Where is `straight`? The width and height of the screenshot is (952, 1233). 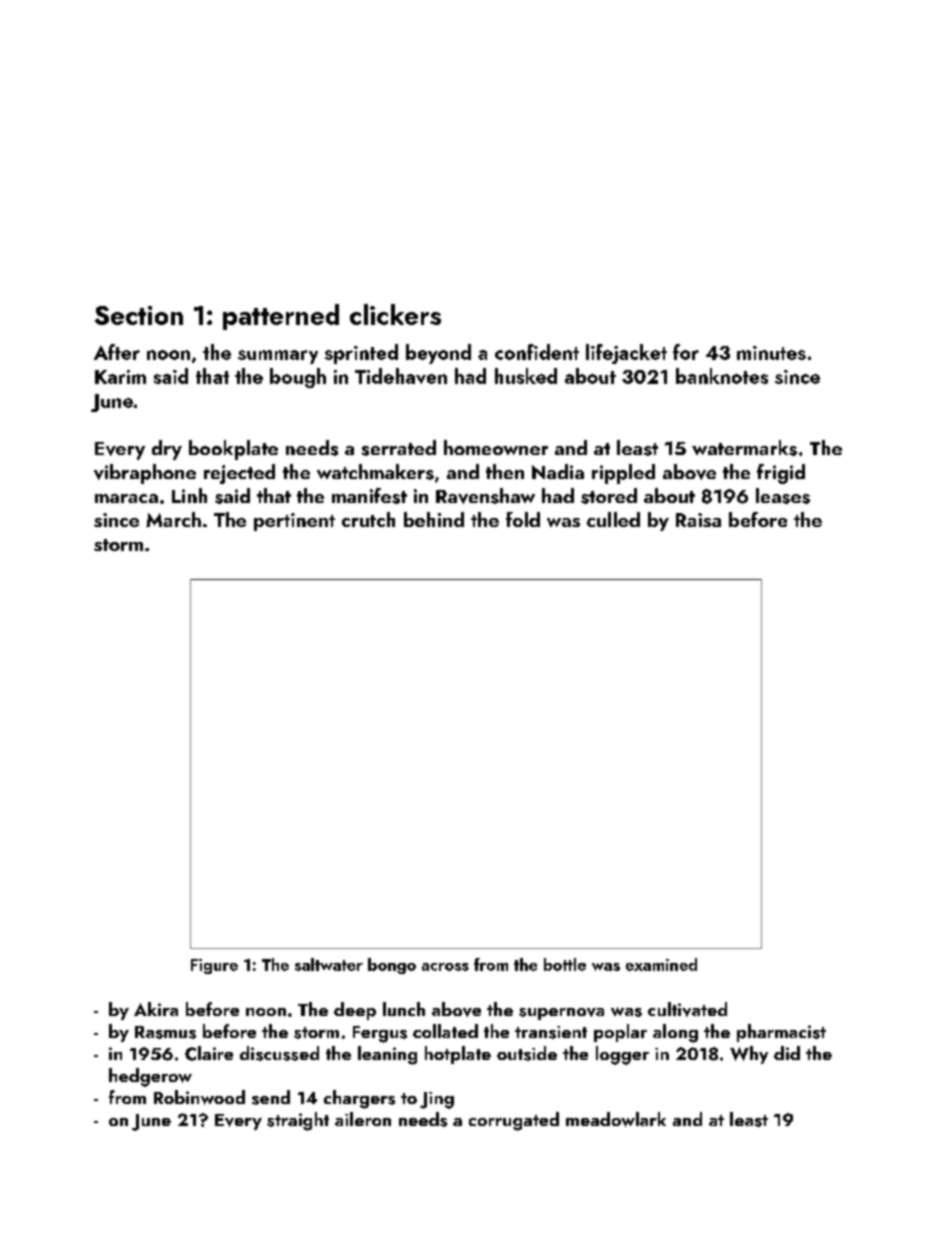
straight is located at coordinates (298, 1121).
